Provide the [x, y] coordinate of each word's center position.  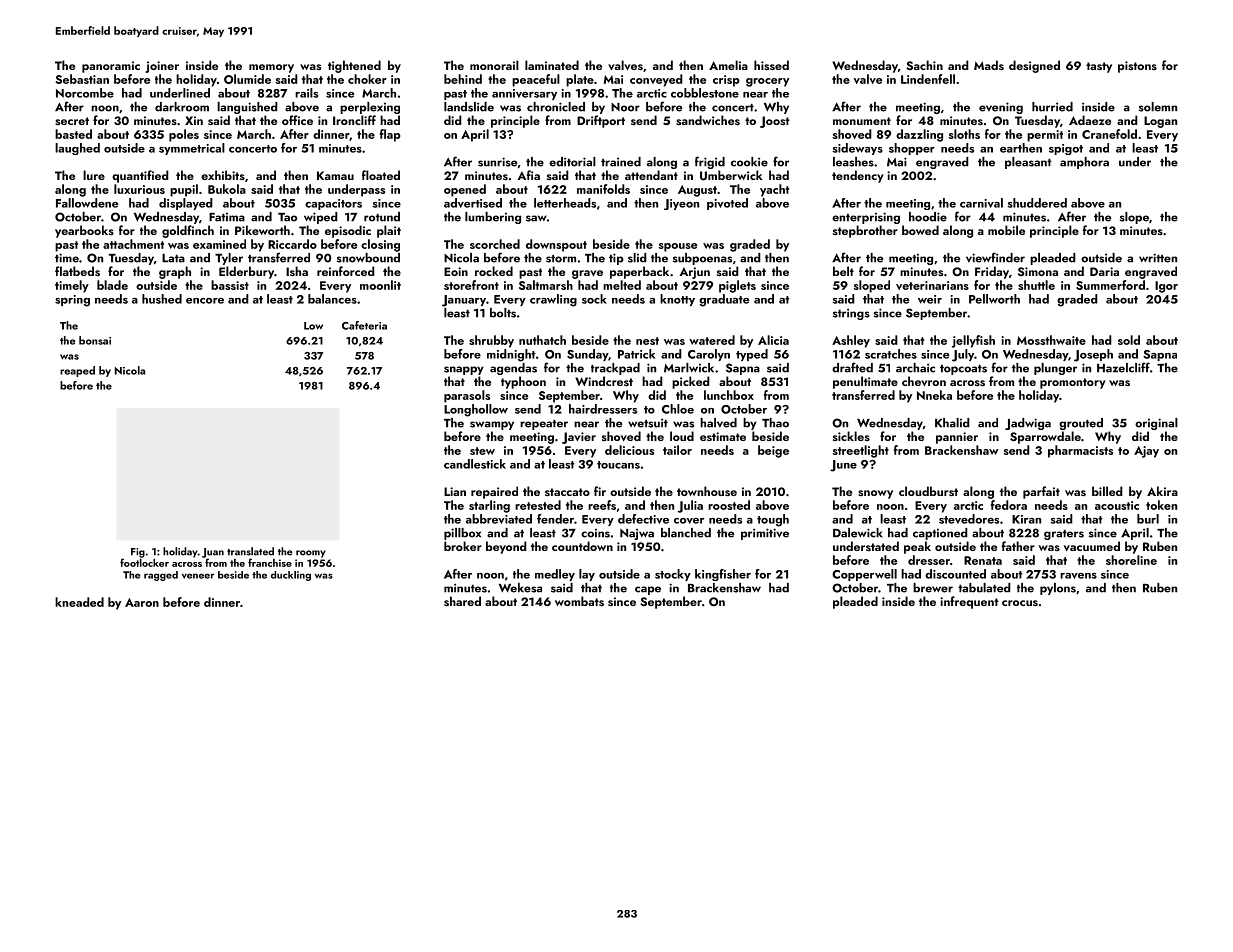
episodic [348, 231]
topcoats [963, 370]
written [1158, 258]
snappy [464, 370]
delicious [629, 450]
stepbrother [865, 231]
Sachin [924, 65]
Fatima [227, 217]
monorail [494, 65]
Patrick [636, 354]
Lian [455, 491]
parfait [1041, 492]
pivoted [727, 204]
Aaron [142, 602]
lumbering [493, 218]
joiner [162, 67]
